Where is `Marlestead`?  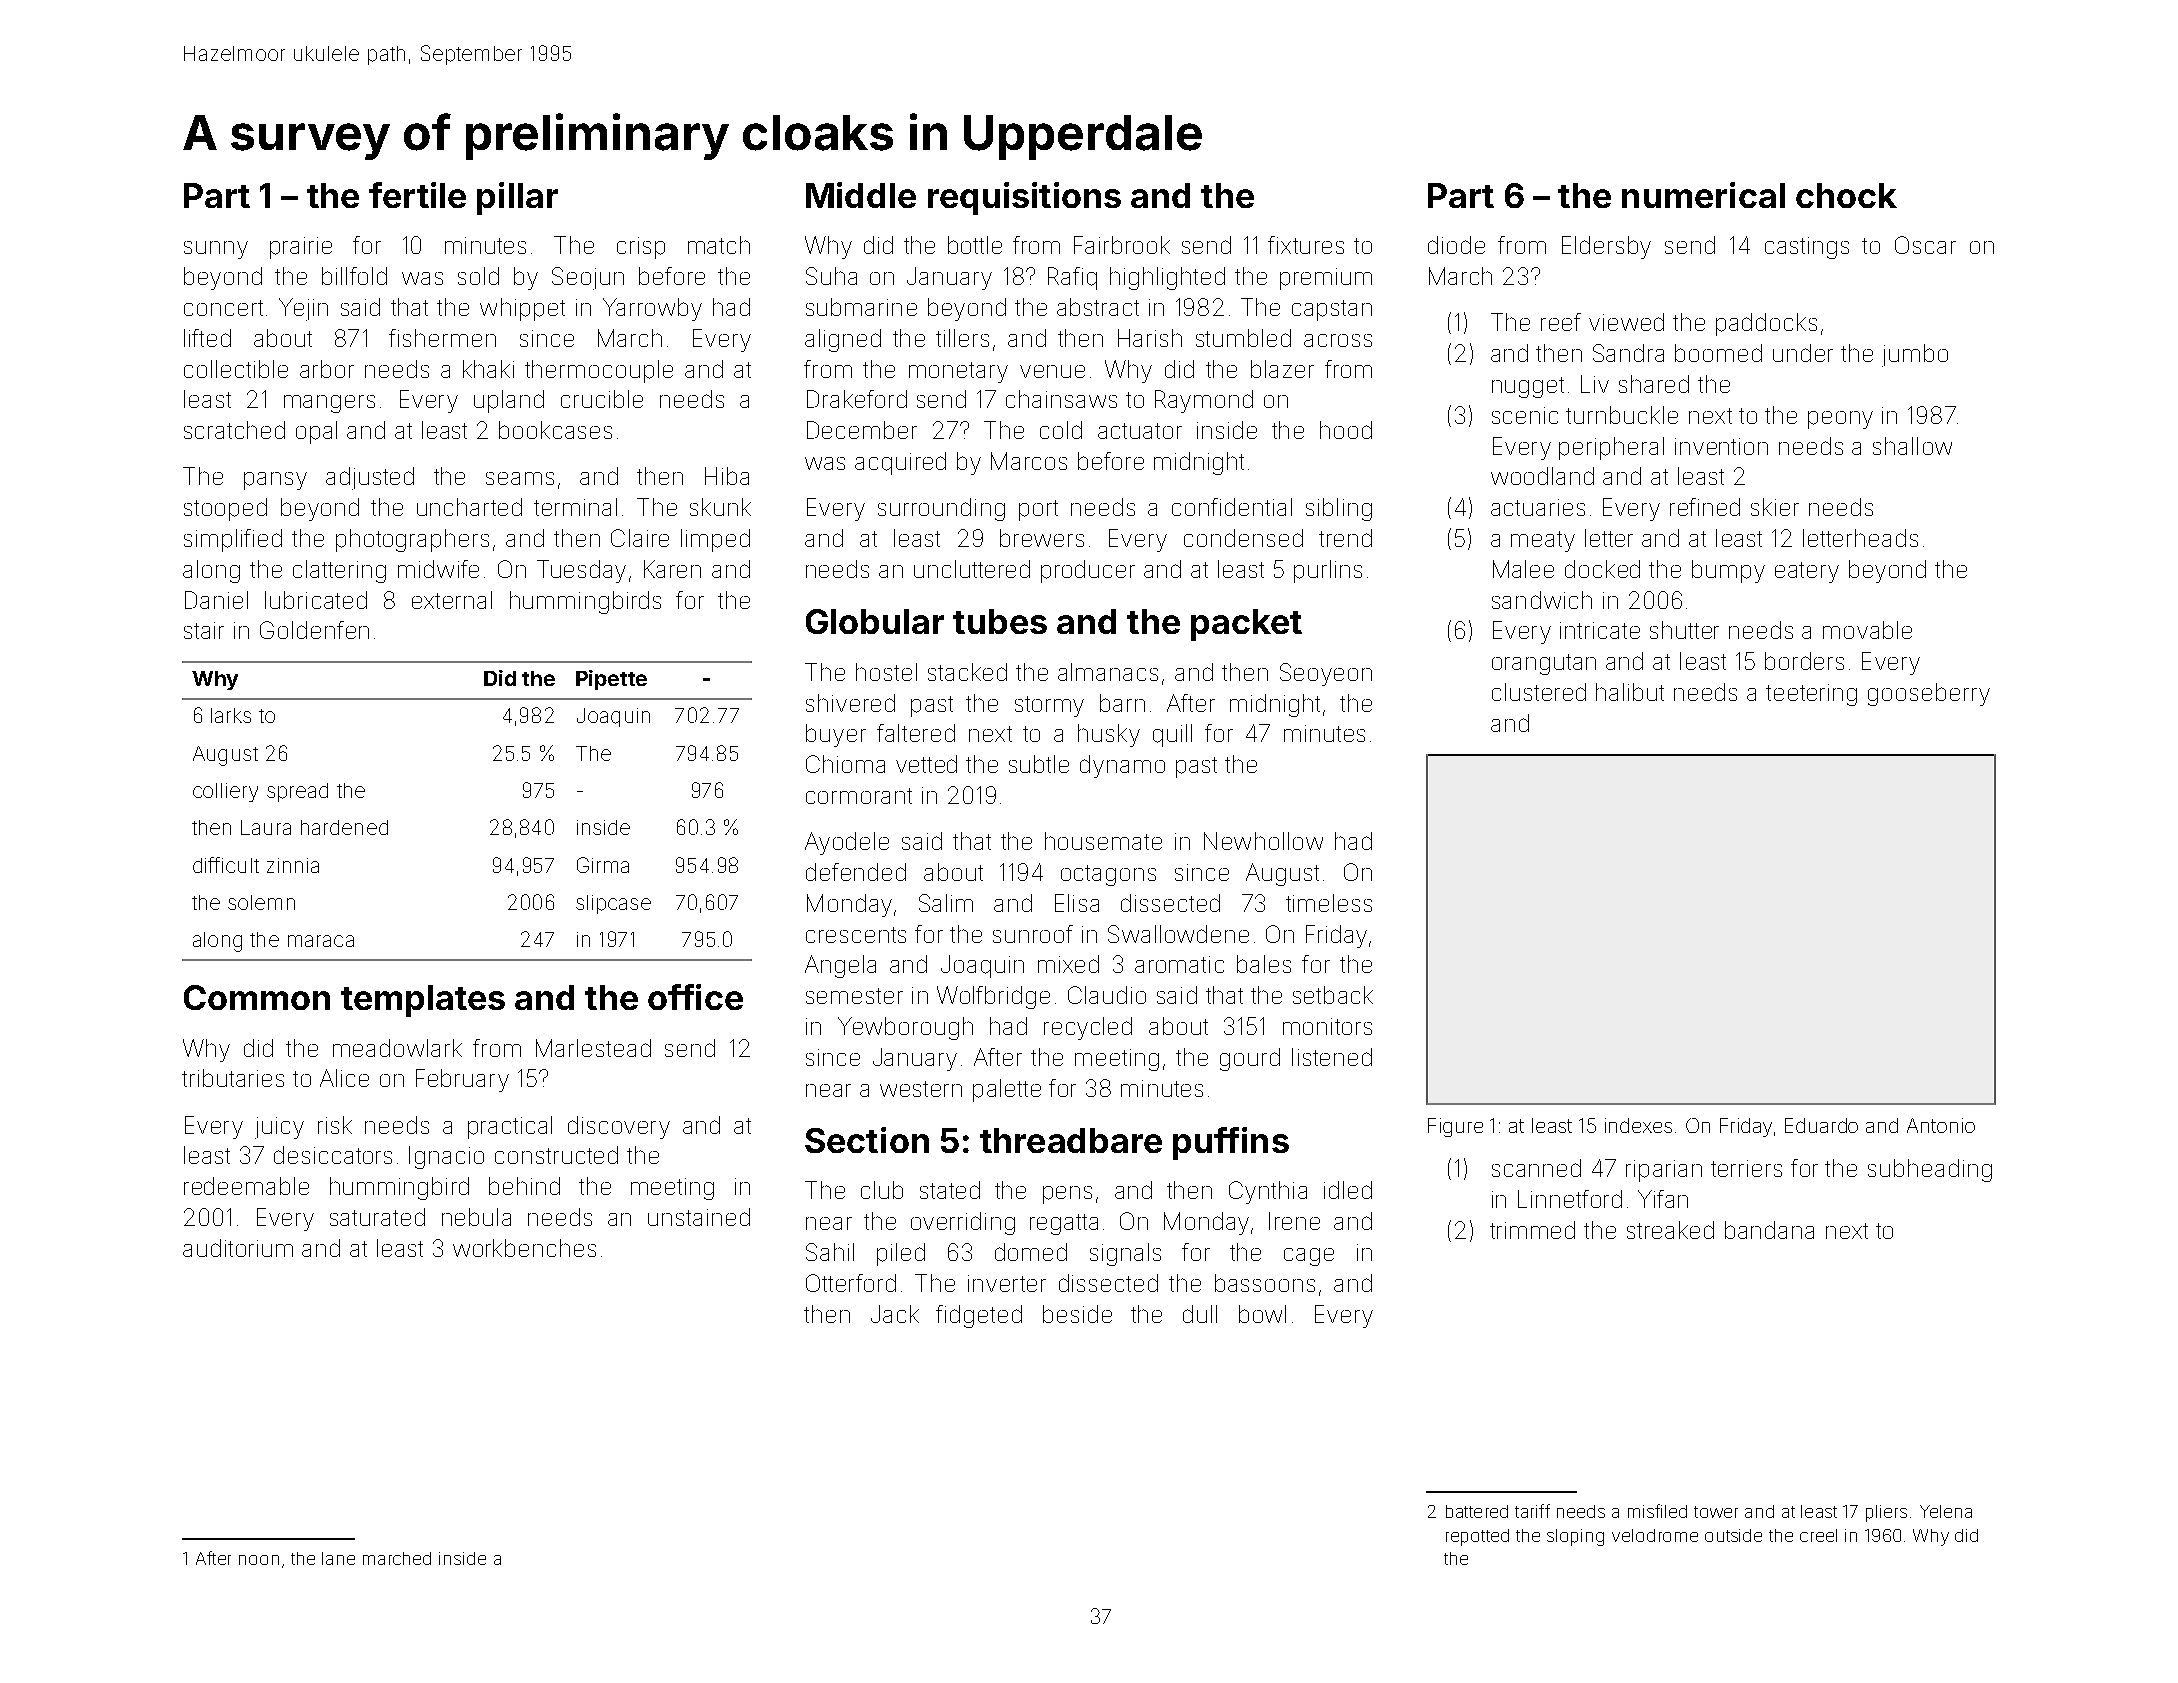
Marlestead is located at coordinates (593, 1048).
